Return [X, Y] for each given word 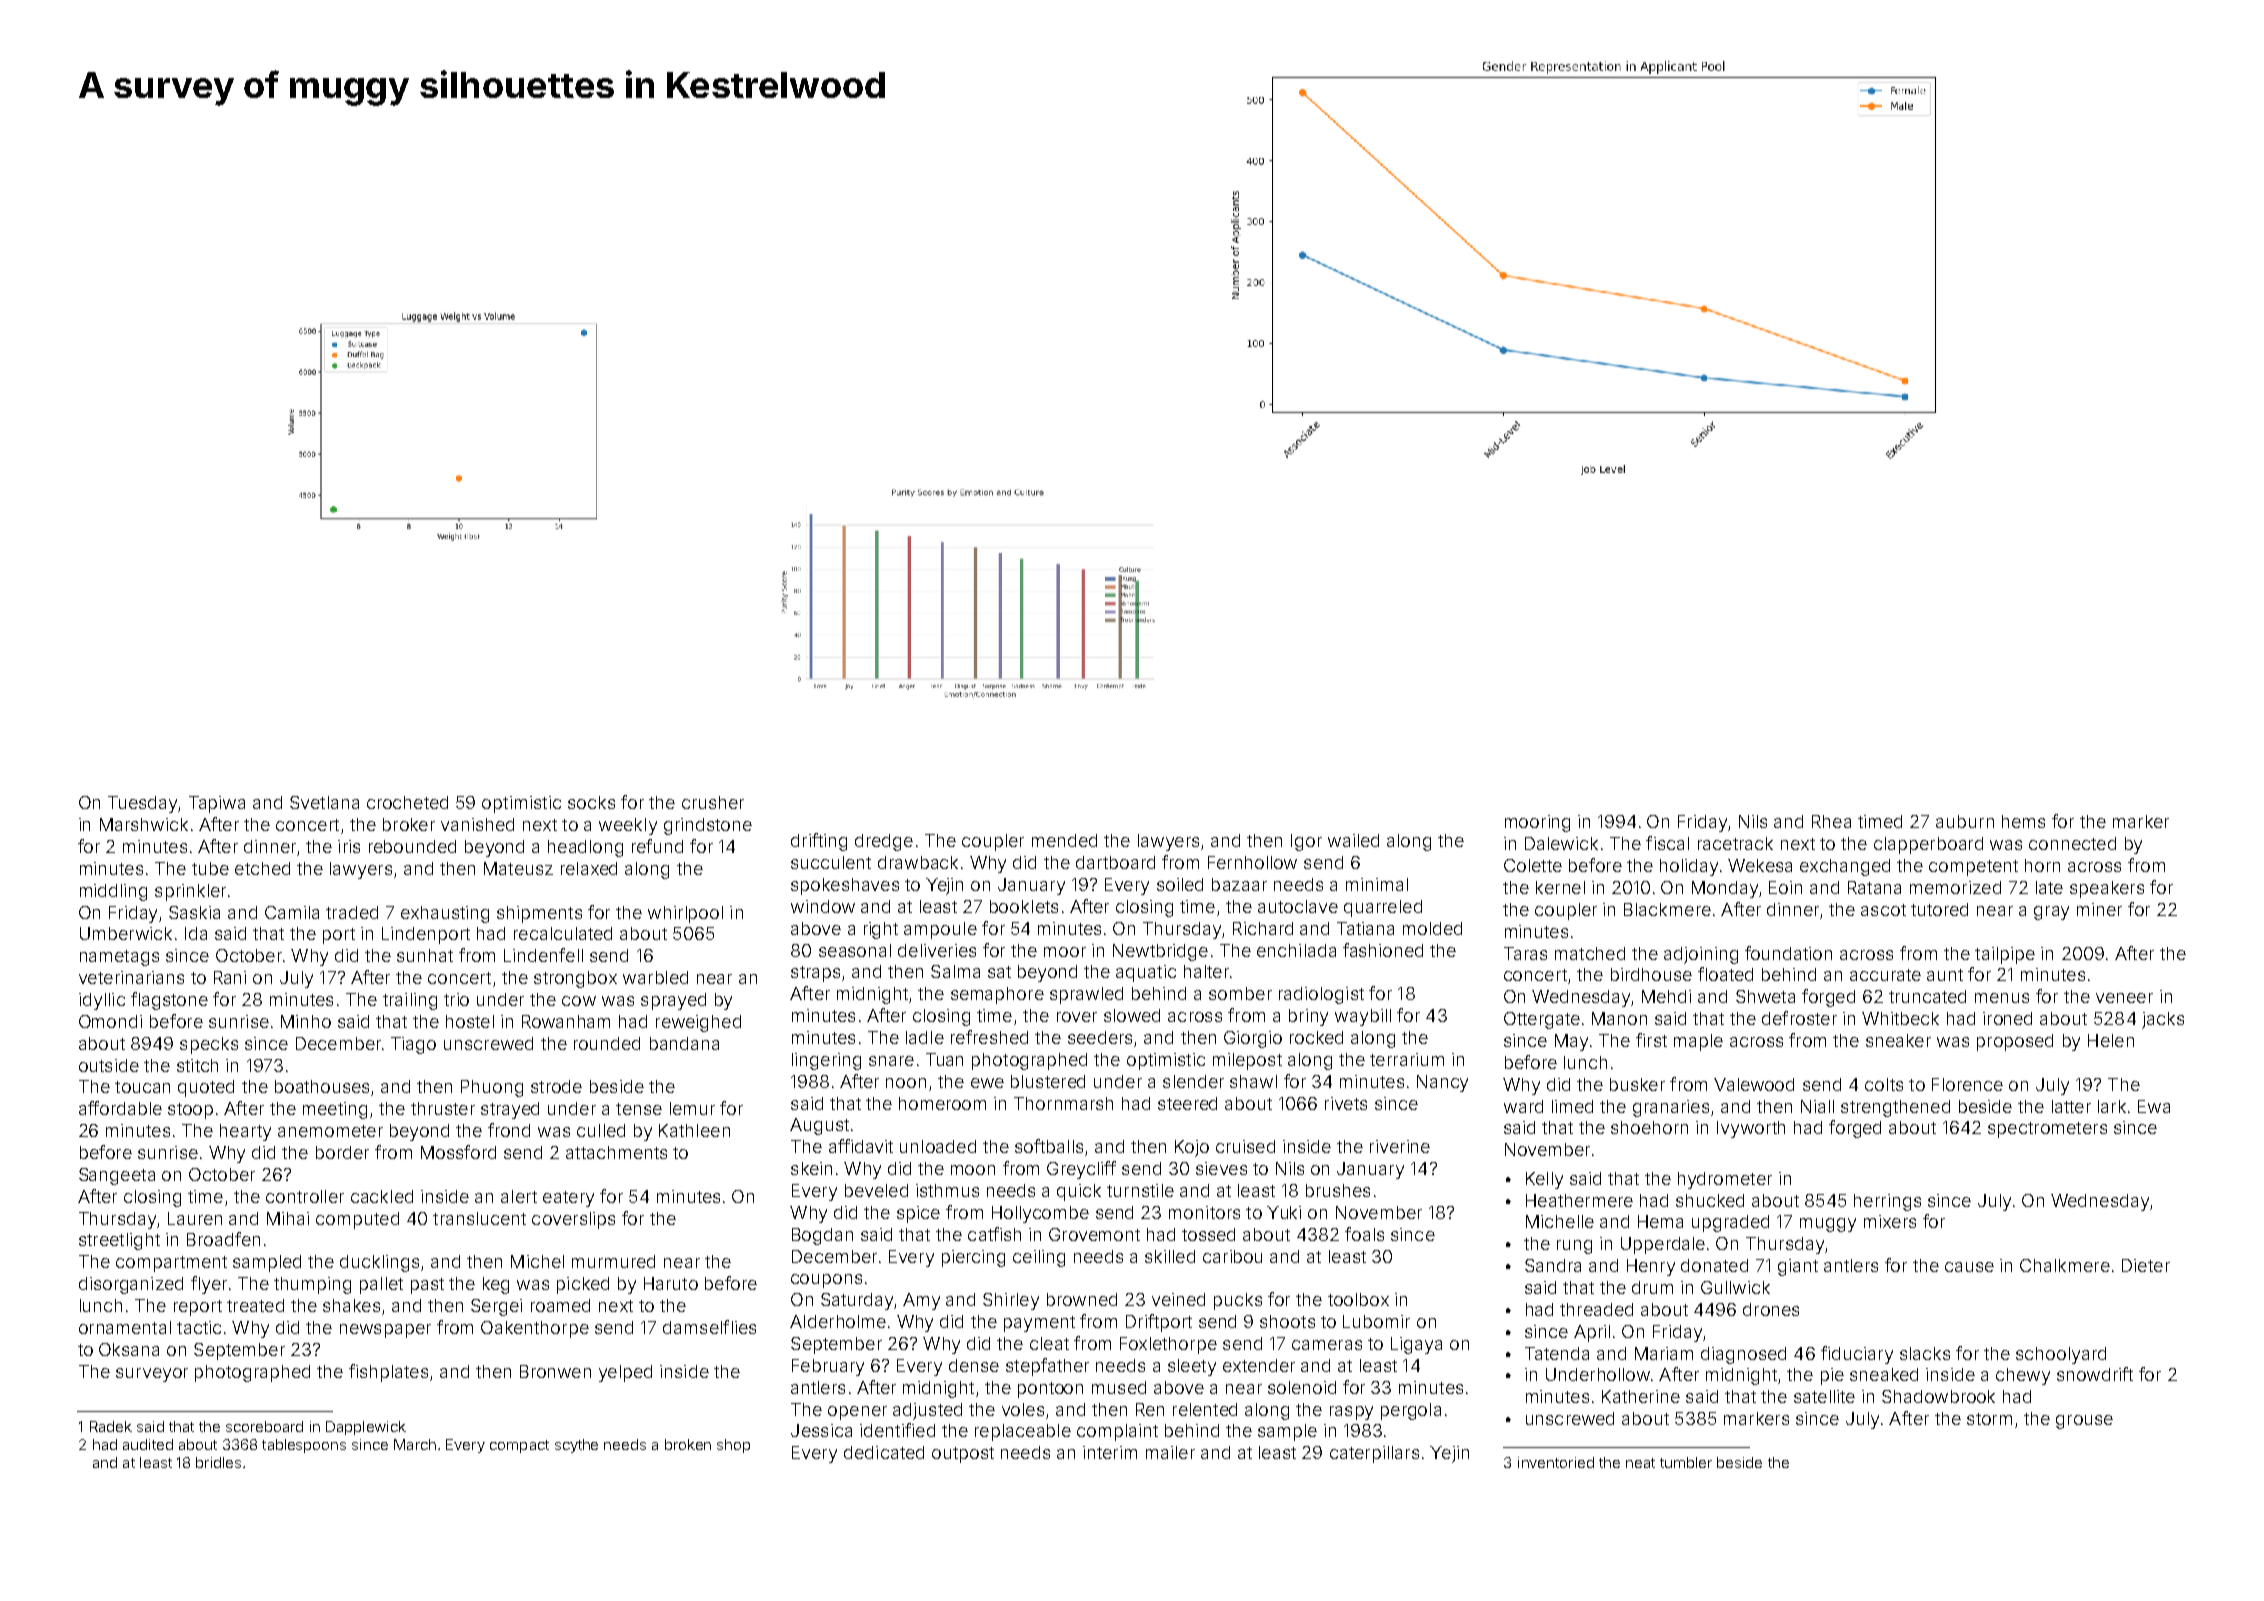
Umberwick [126, 933]
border [342, 1152]
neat [1640, 1463]
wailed [1353, 840]
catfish [994, 1234]
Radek [111, 1426]
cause [1969, 1267]
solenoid [1302, 1387]
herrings [1887, 1202]
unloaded [938, 1146]
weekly [628, 826]
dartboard [1115, 862]
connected [2072, 843]
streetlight [119, 1241]
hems [2023, 821]
